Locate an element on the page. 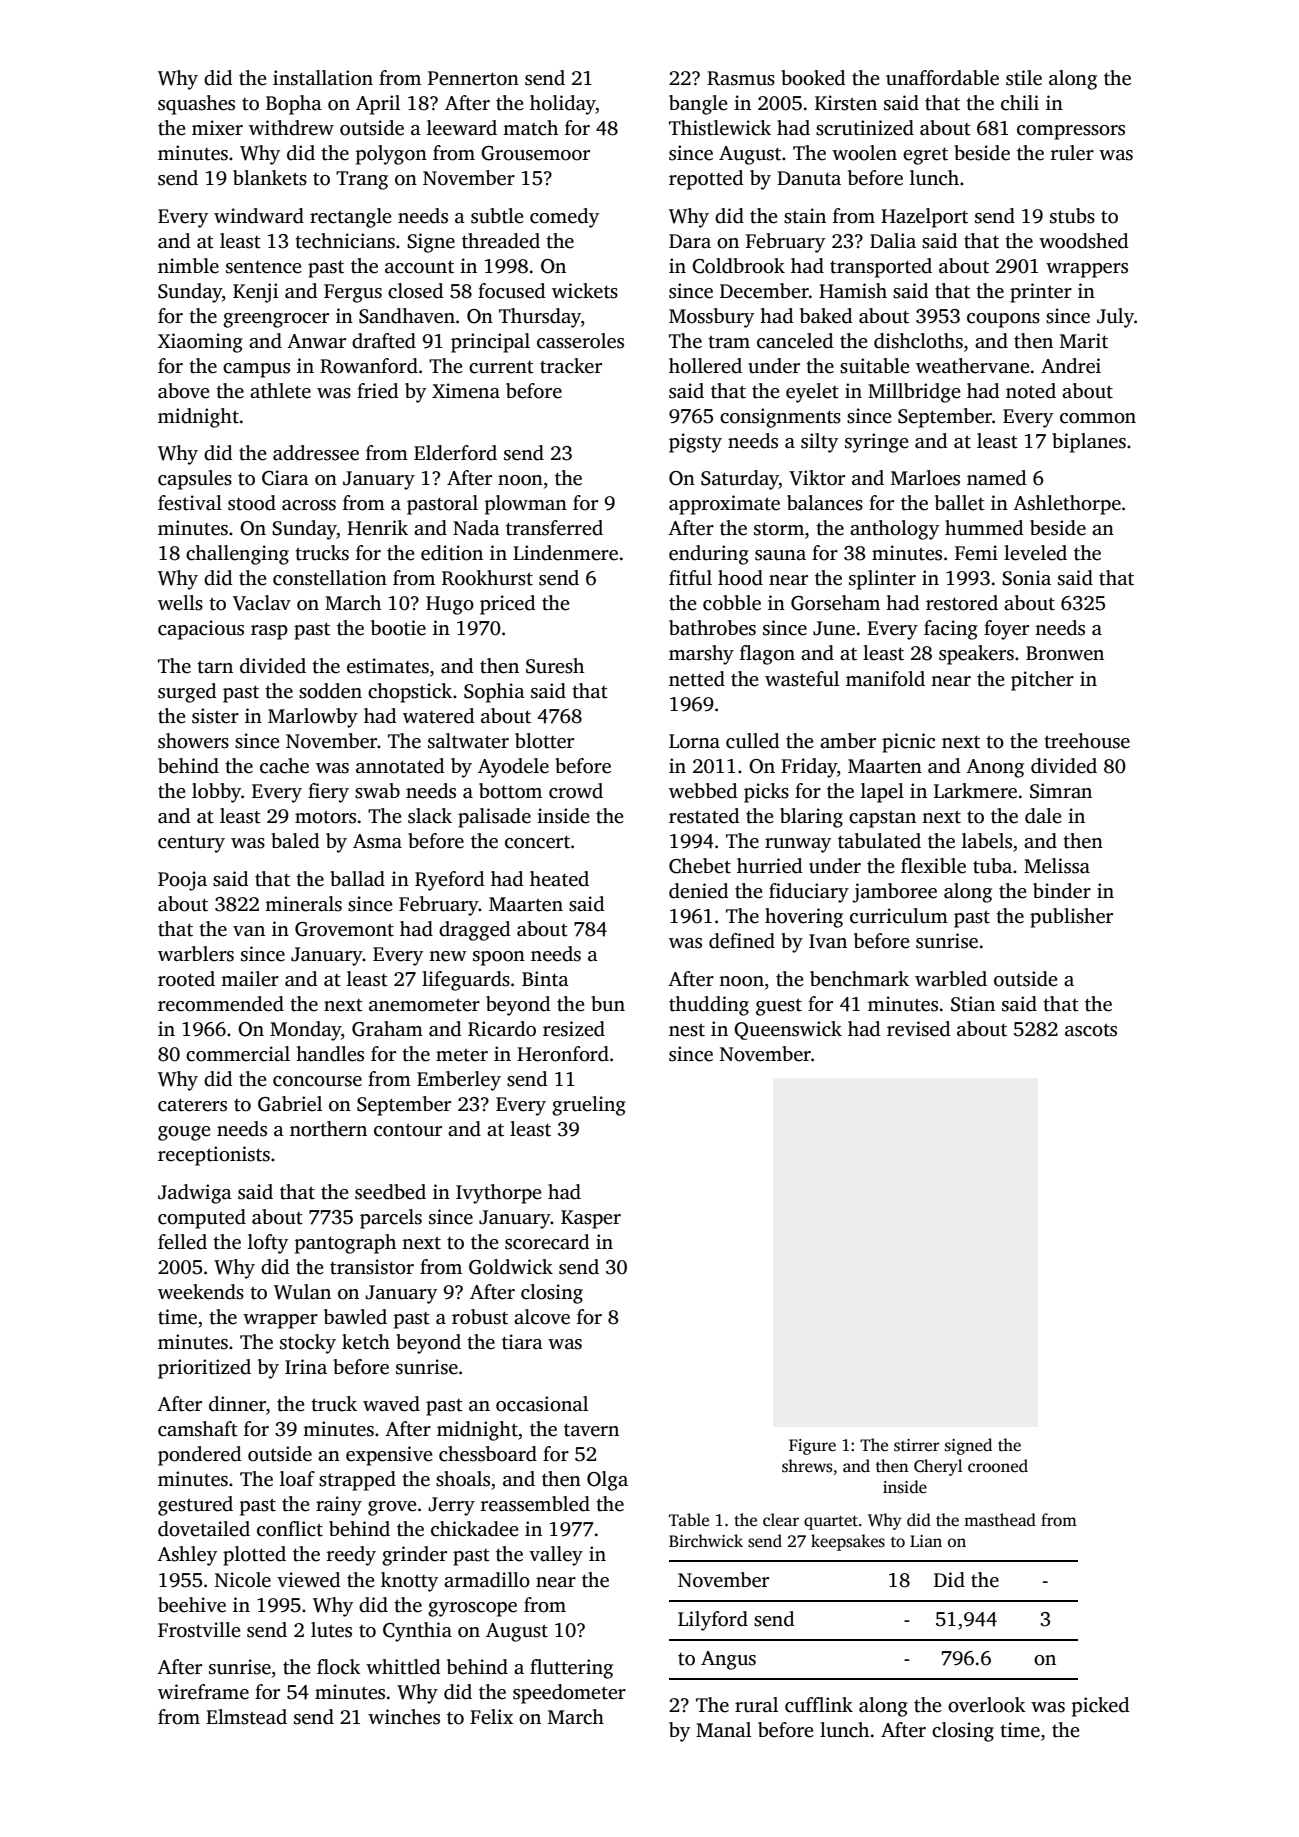 The image size is (1299, 1837). picked is located at coordinates (1101, 1707).
